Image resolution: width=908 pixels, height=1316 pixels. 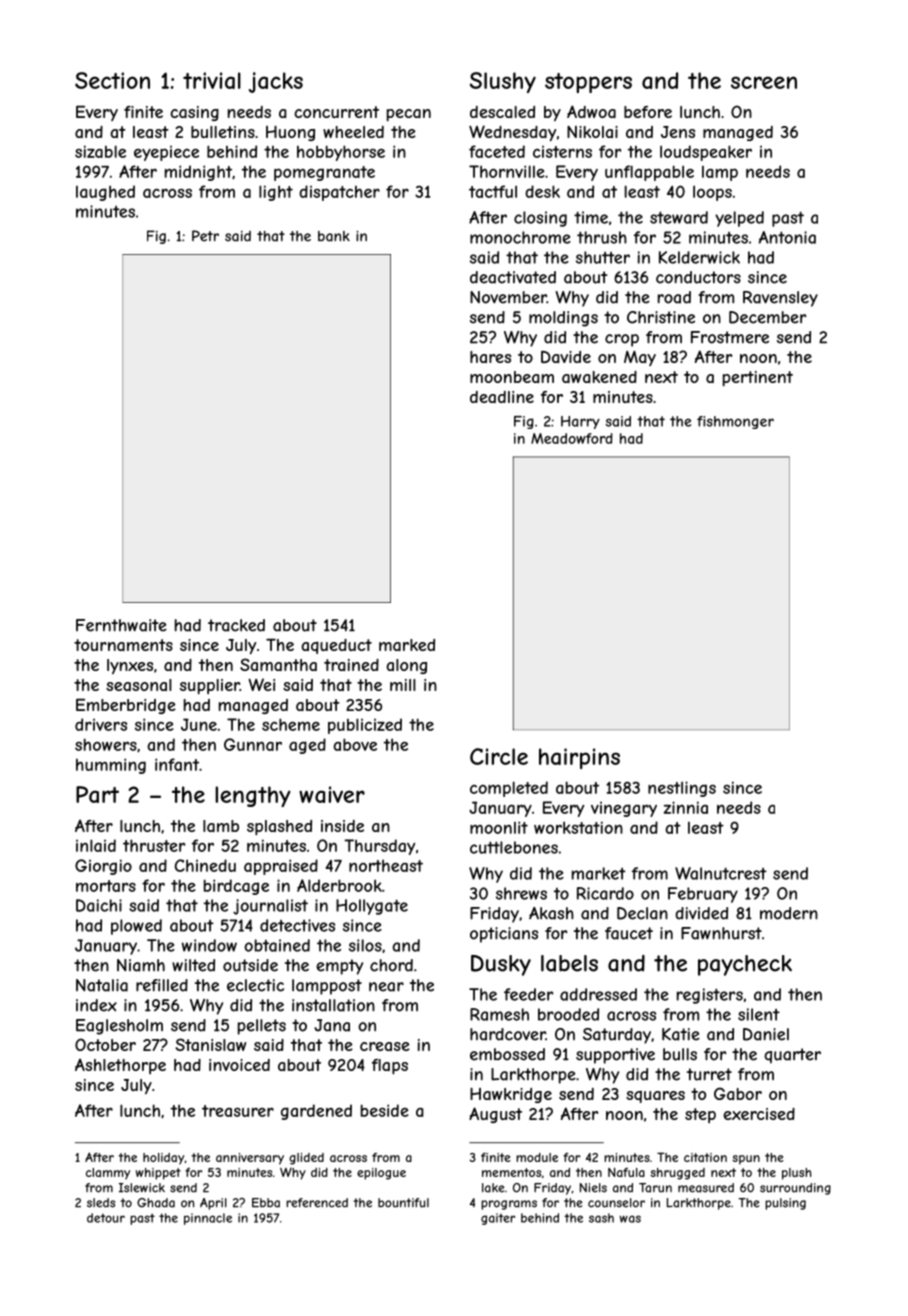 I want to click on Davide, so click(x=566, y=357).
